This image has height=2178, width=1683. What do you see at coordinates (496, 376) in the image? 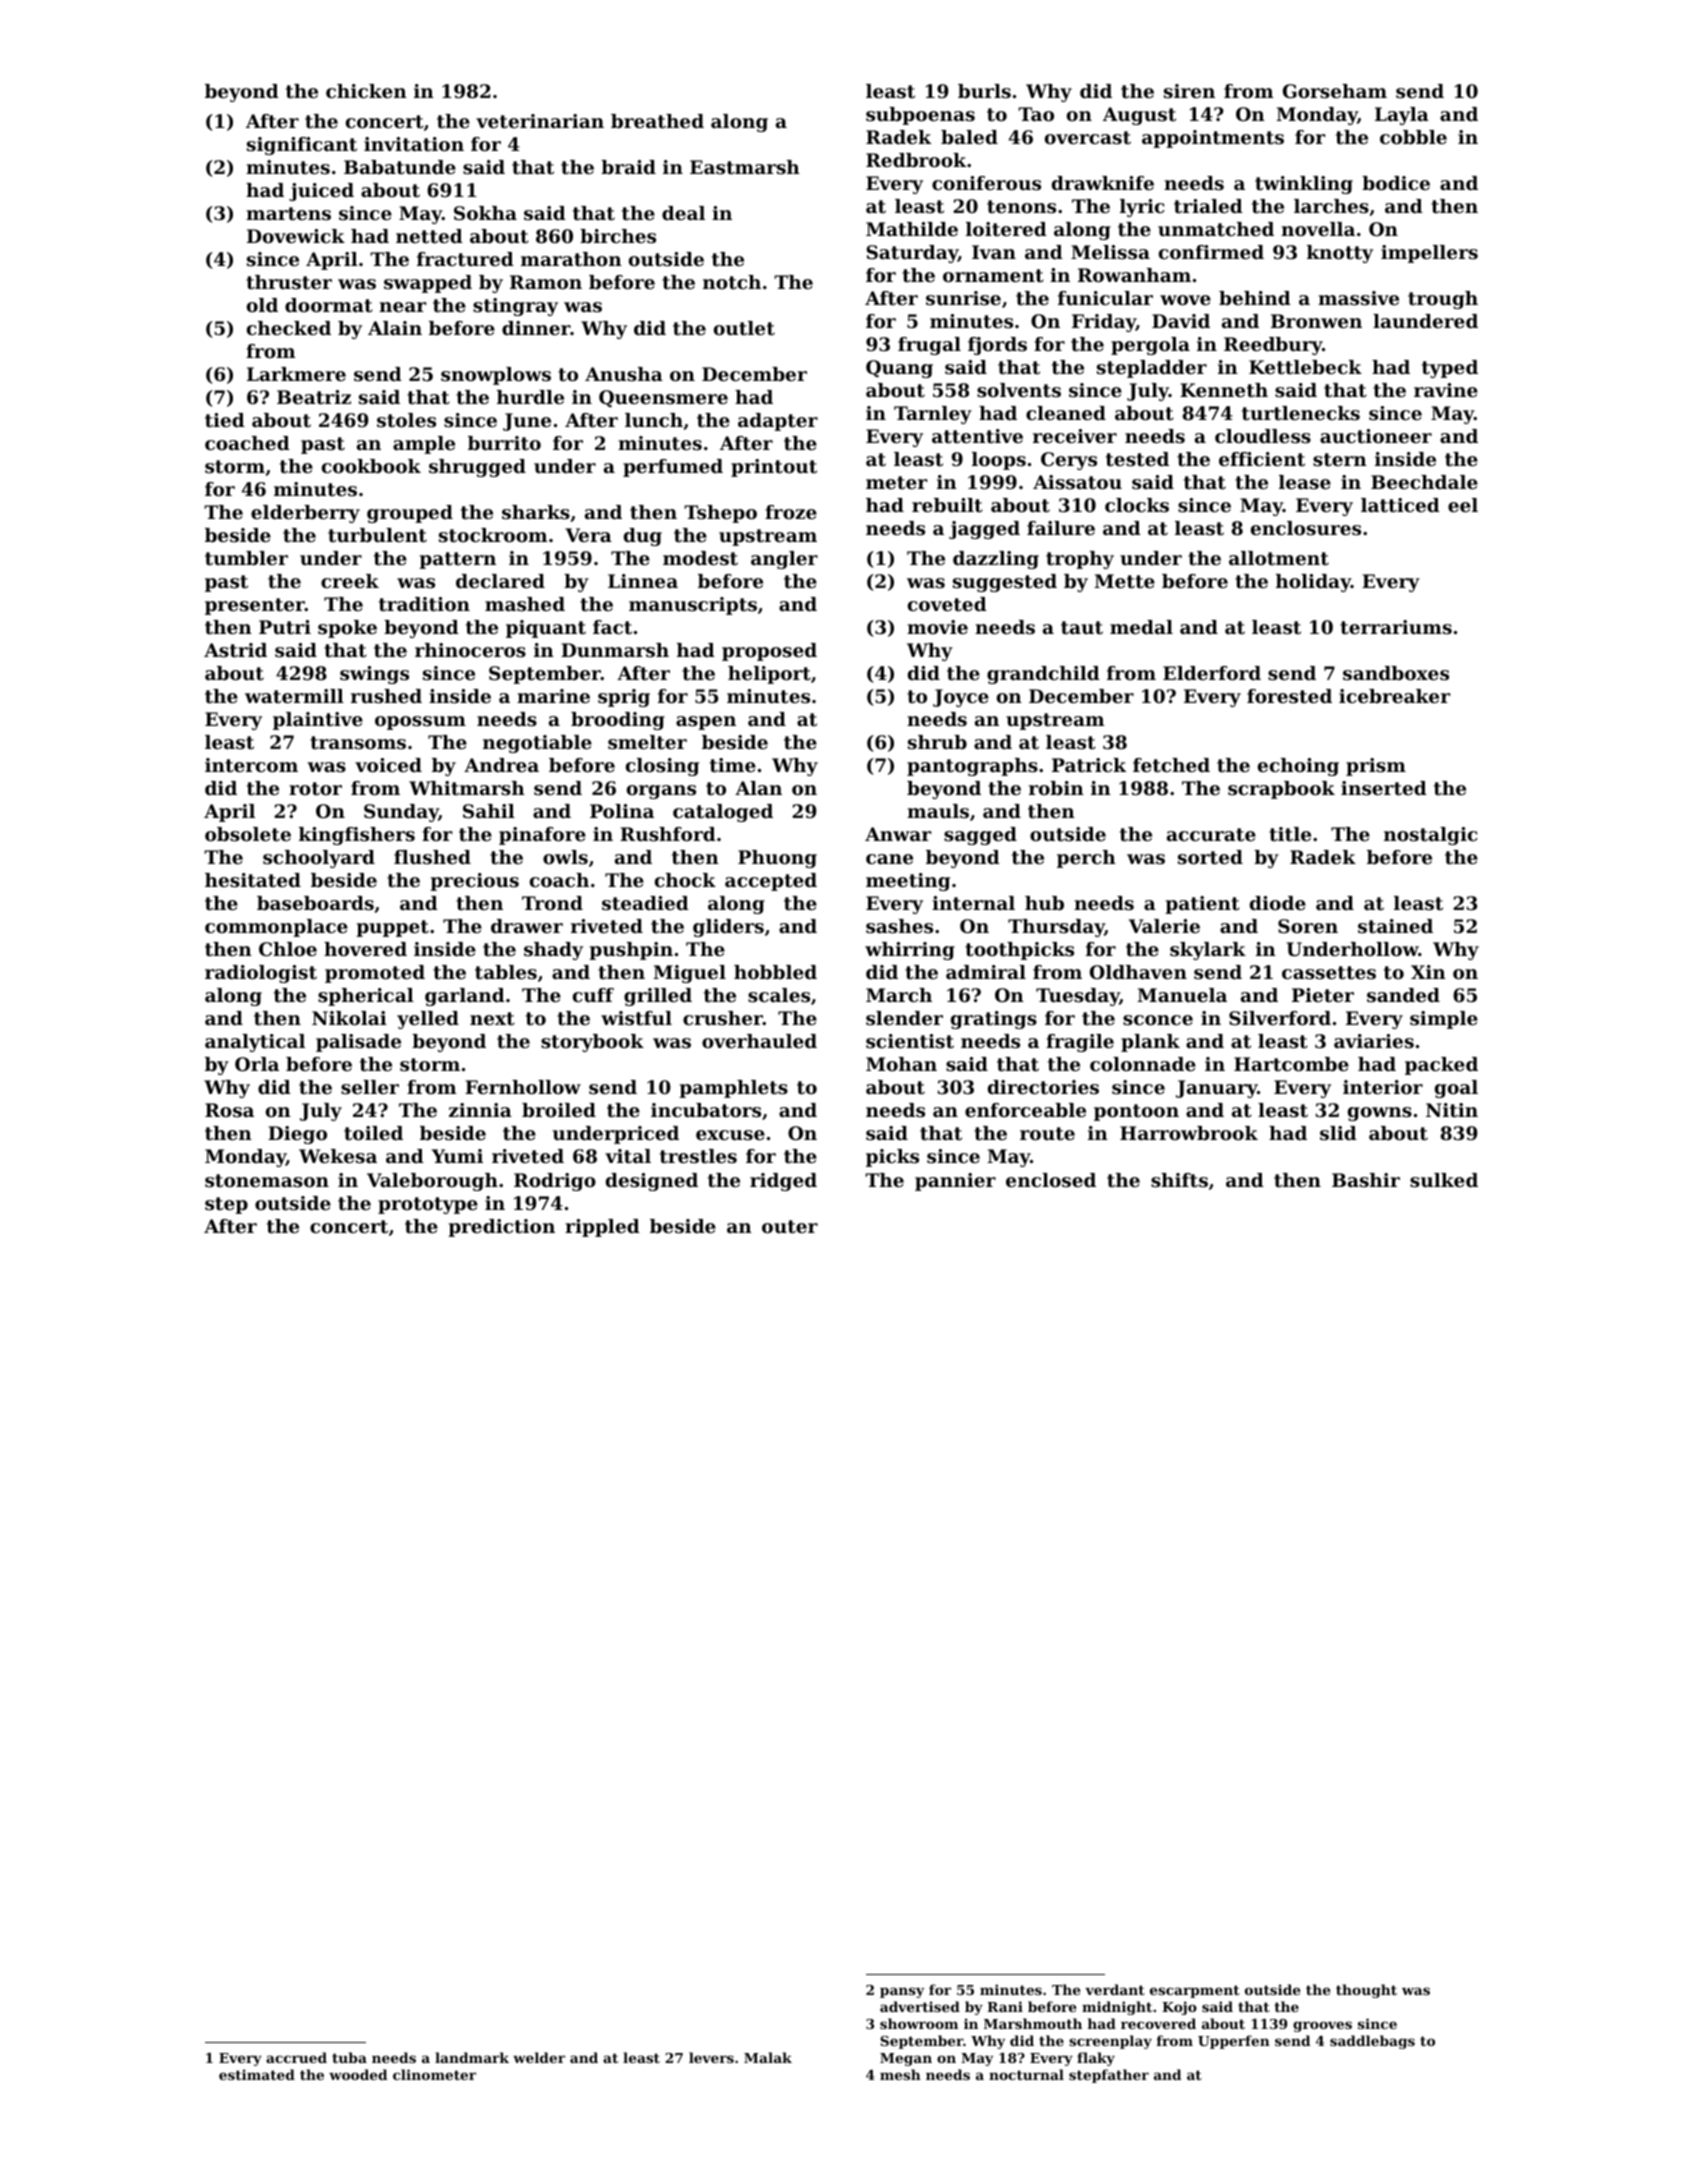
I see `snowplows` at bounding box center [496, 376].
